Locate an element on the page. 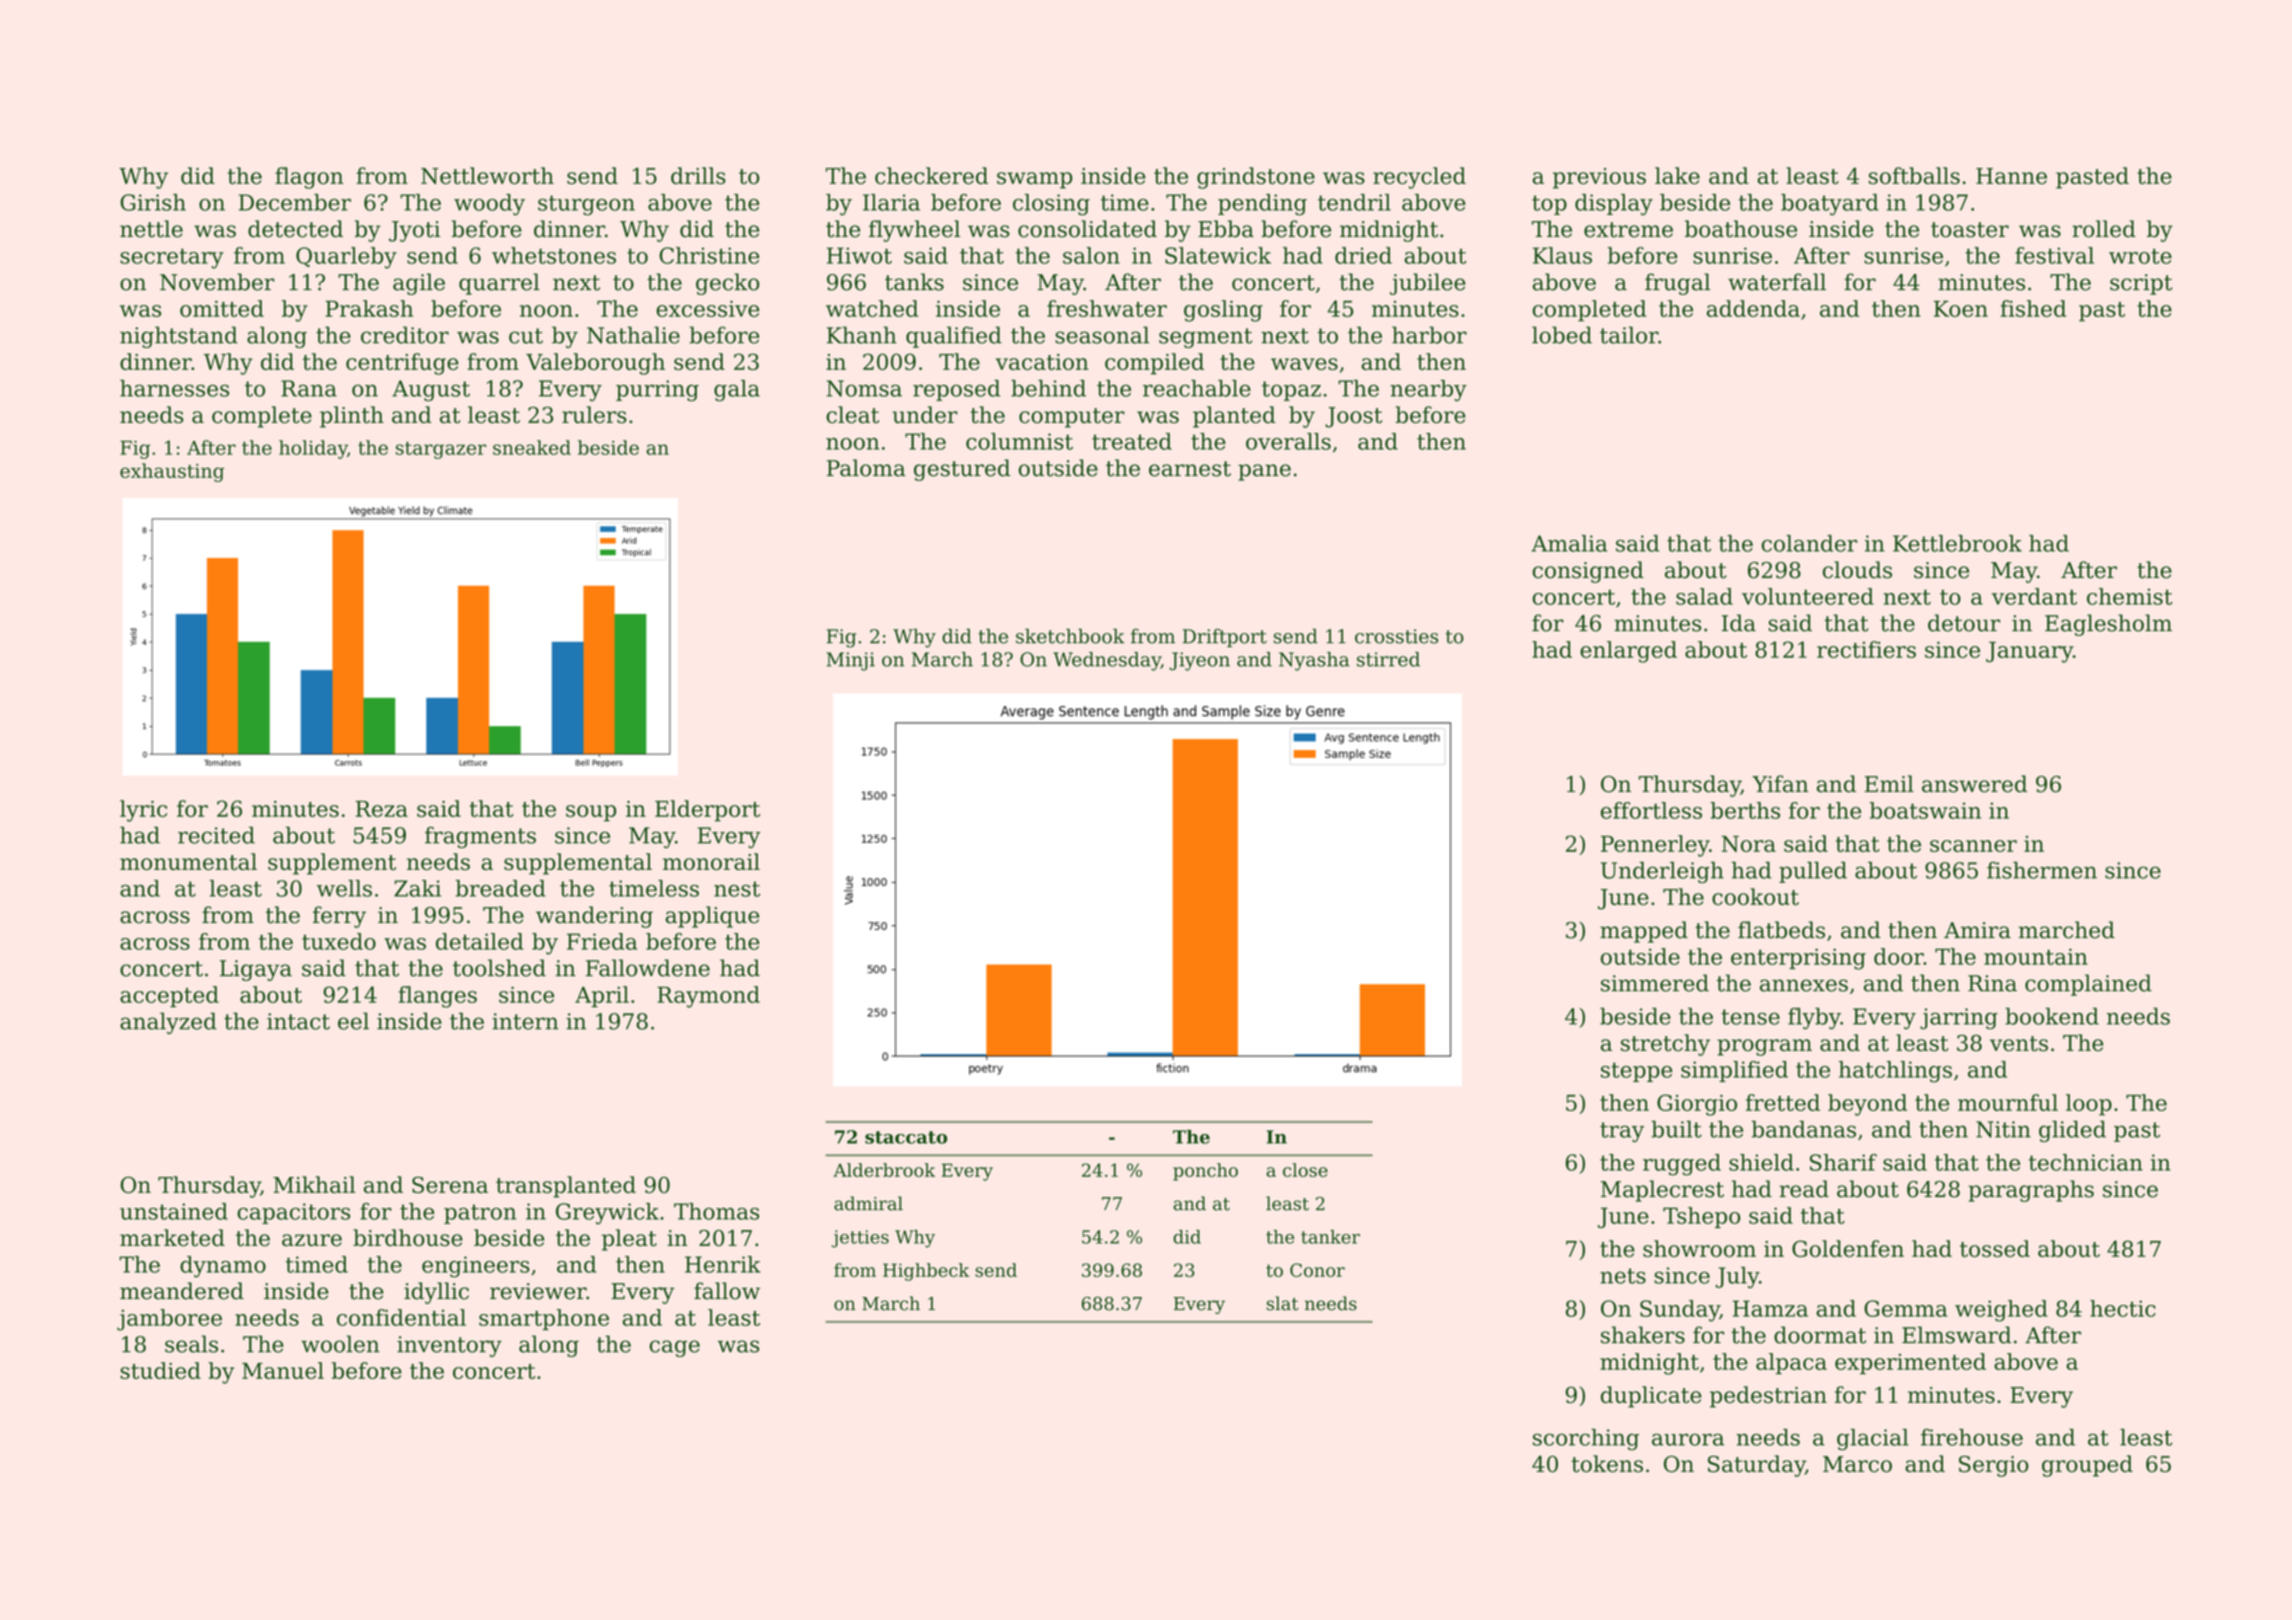 The image size is (2292, 1620). Elderport is located at coordinates (707, 811).
